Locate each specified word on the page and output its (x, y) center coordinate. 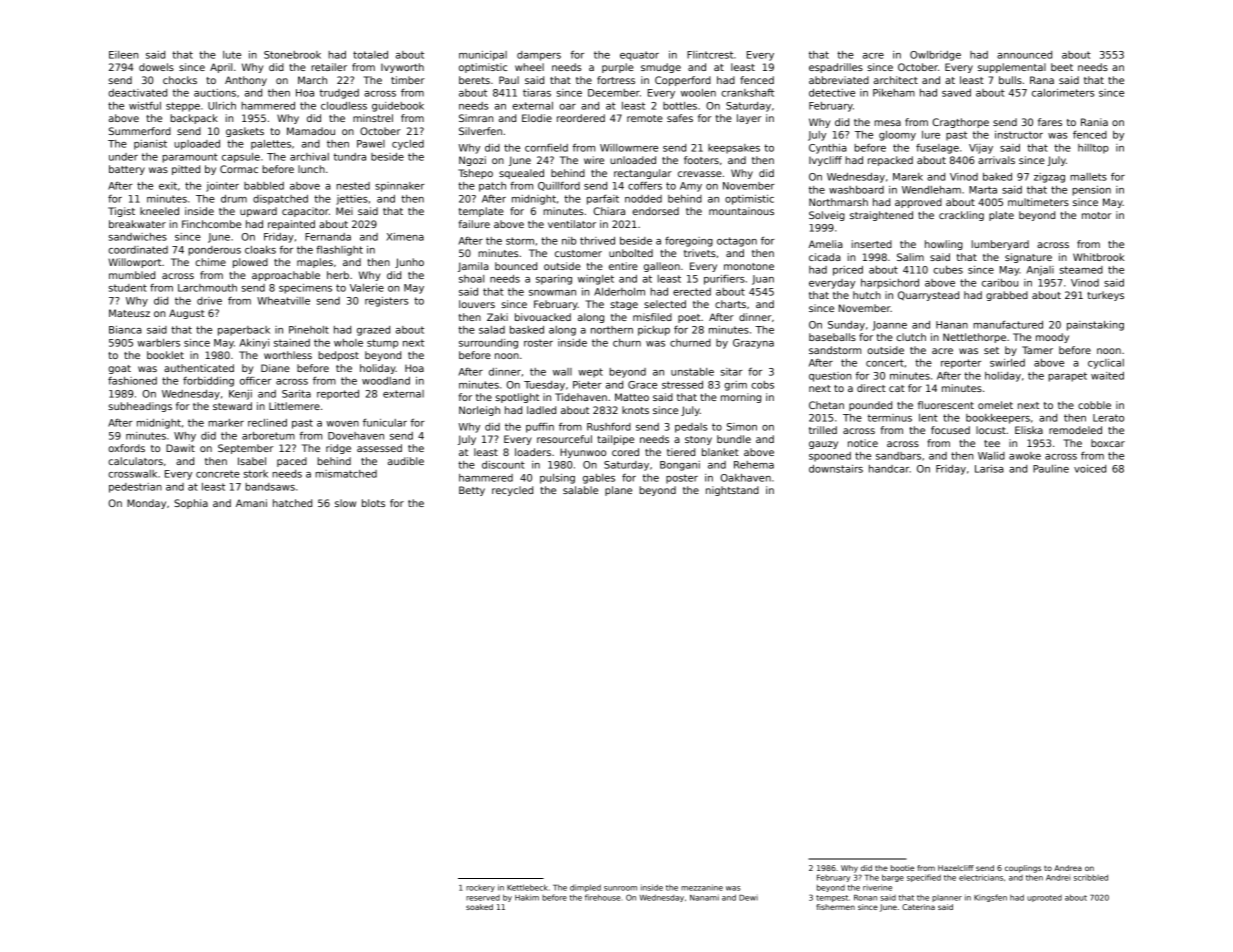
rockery (480, 888)
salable (580, 490)
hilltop (1093, 149)
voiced (1090, 469)
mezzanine (702, 887)
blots (373, 503)
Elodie (537, 118)
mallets (1088, 177)
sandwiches (138, 237)
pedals (691, 428)
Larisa (989, 469)
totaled (370, 55)
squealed (521, 174)
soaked (479, 907)
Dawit (180, 448)
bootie (902, 868)
